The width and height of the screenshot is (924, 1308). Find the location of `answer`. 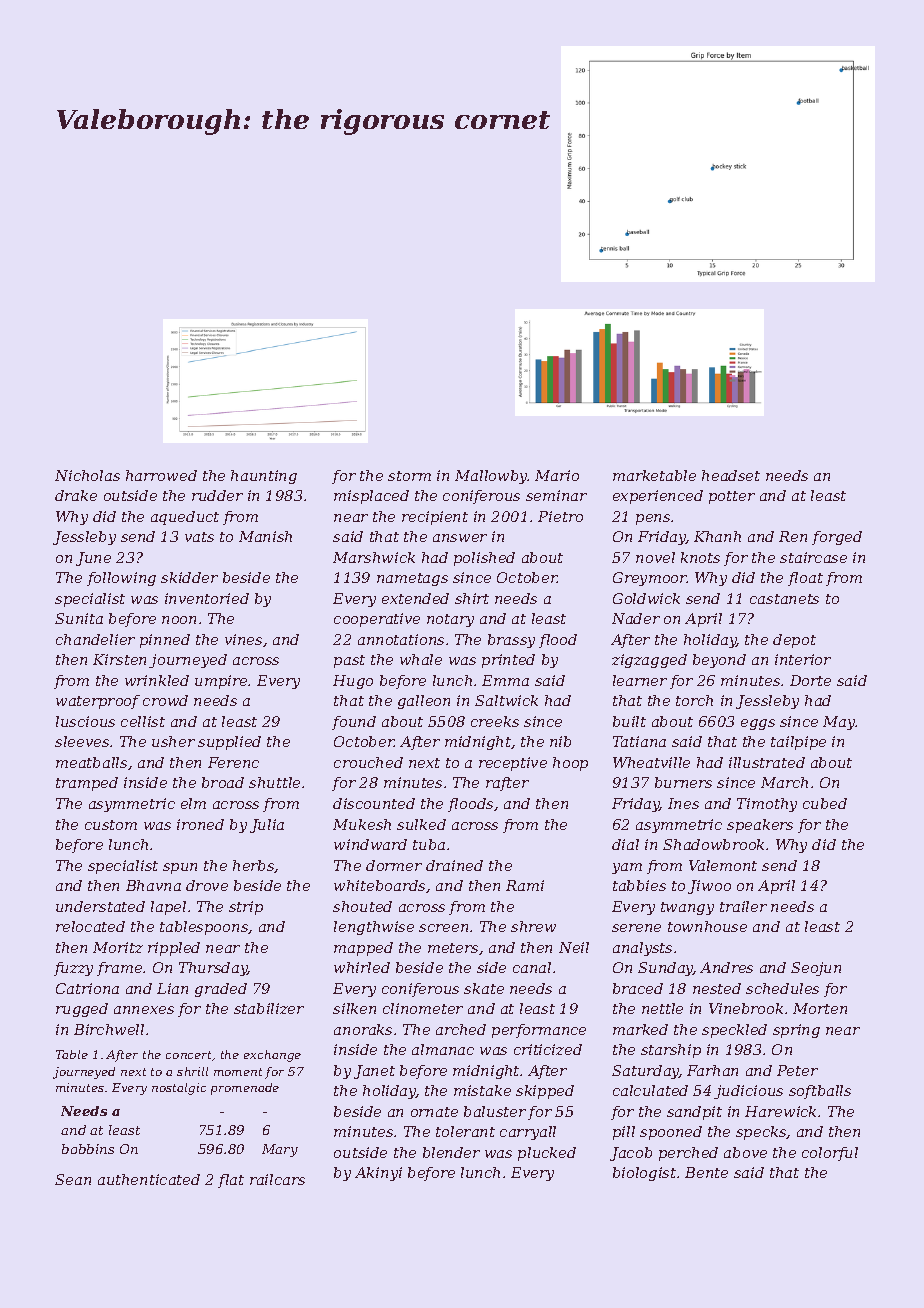

answer is located at coordinates (460, 538).
